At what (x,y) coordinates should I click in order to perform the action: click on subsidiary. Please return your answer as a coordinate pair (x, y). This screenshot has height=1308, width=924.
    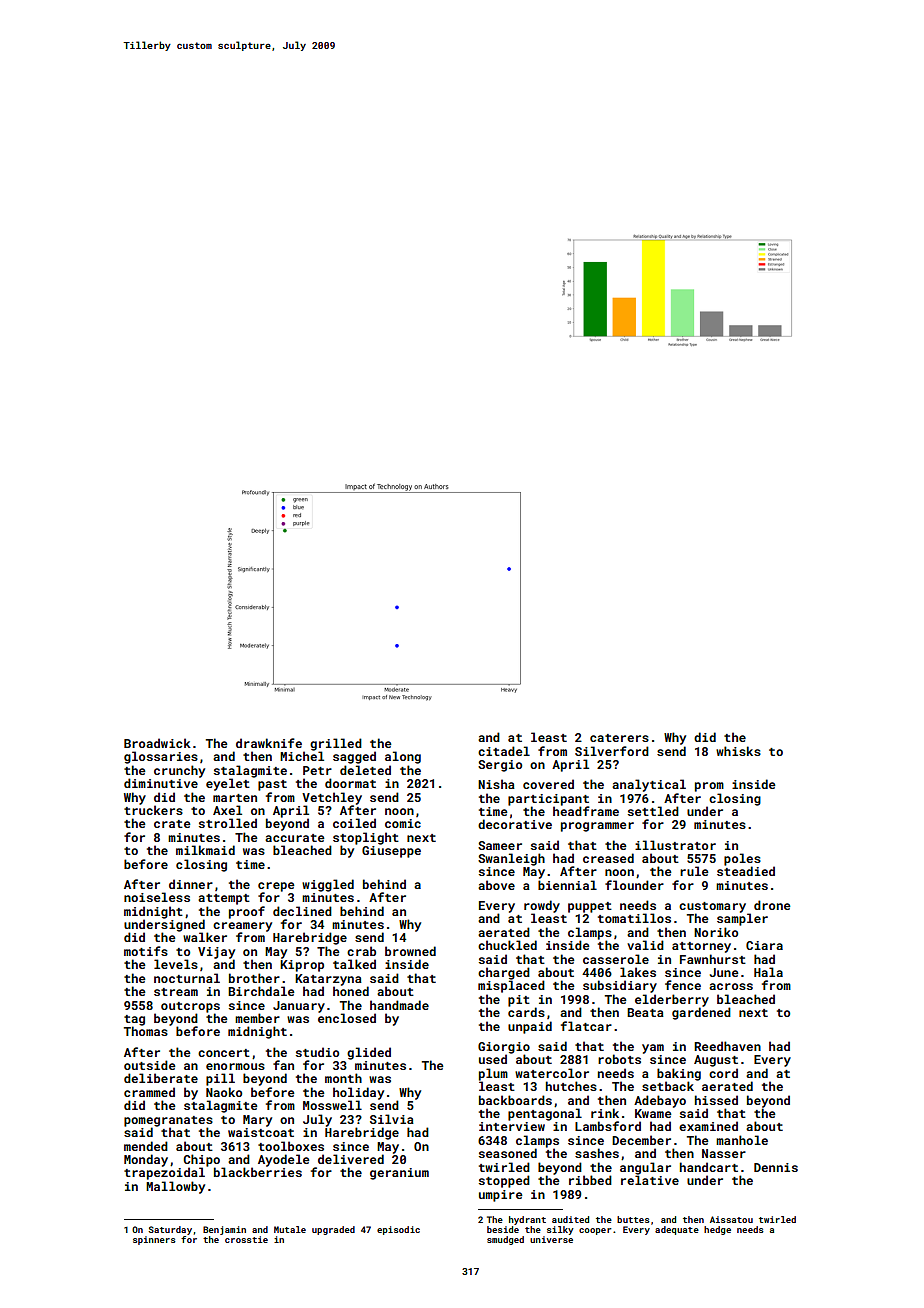
    Looking at the image, I should click on (620, 986).
